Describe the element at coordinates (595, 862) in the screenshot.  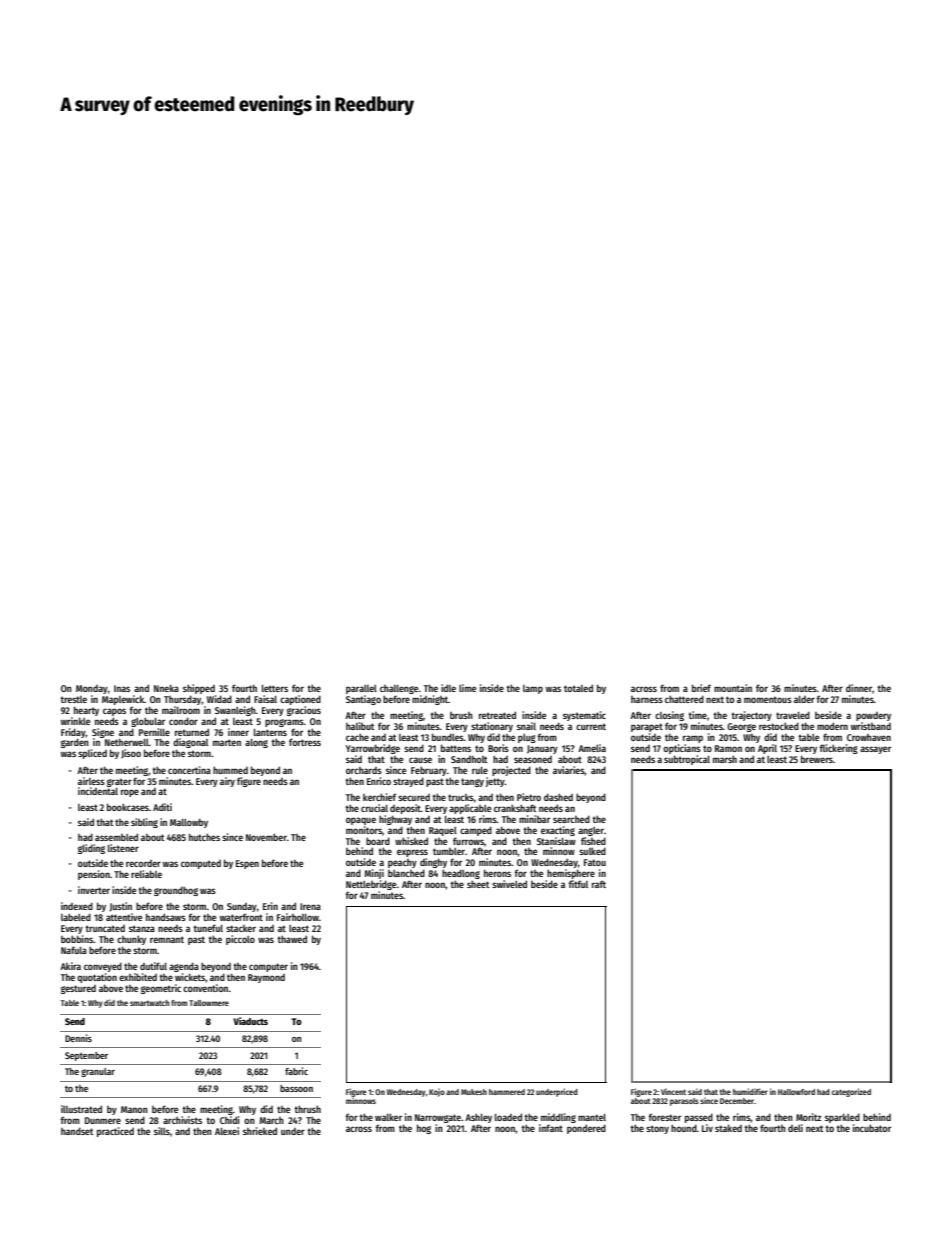
I see `Fatou` at that location.
